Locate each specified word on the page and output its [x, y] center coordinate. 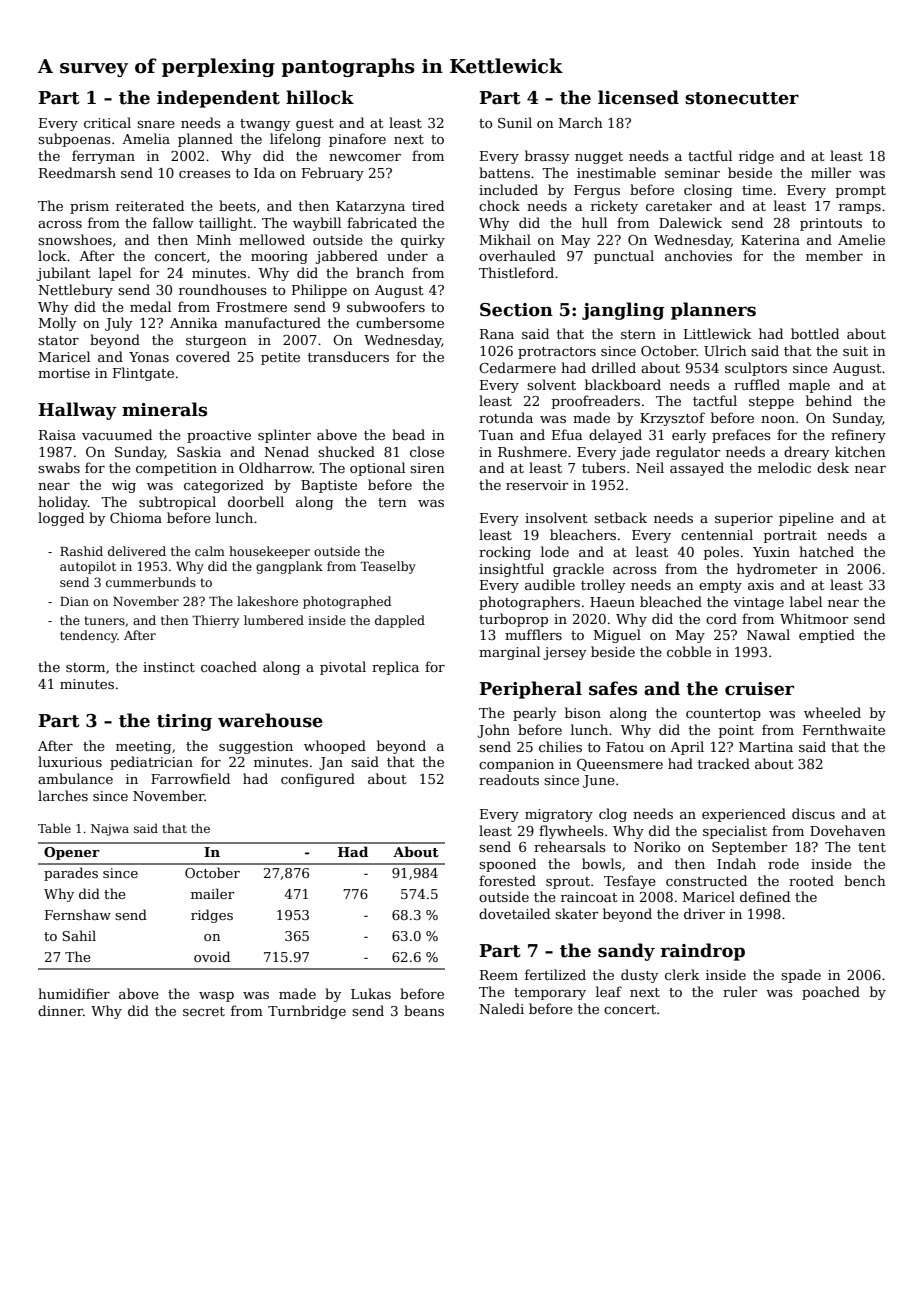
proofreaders [596, 402]
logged [61, 519]
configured [318, 780]
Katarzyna [370, 207]
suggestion [256, 747]
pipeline [806, 519]
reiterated [150, 205]
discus [813, 813]
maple [809, 386]
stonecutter [742, 98]
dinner [60, 1010]
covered [203, 356]
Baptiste [329, 486]
